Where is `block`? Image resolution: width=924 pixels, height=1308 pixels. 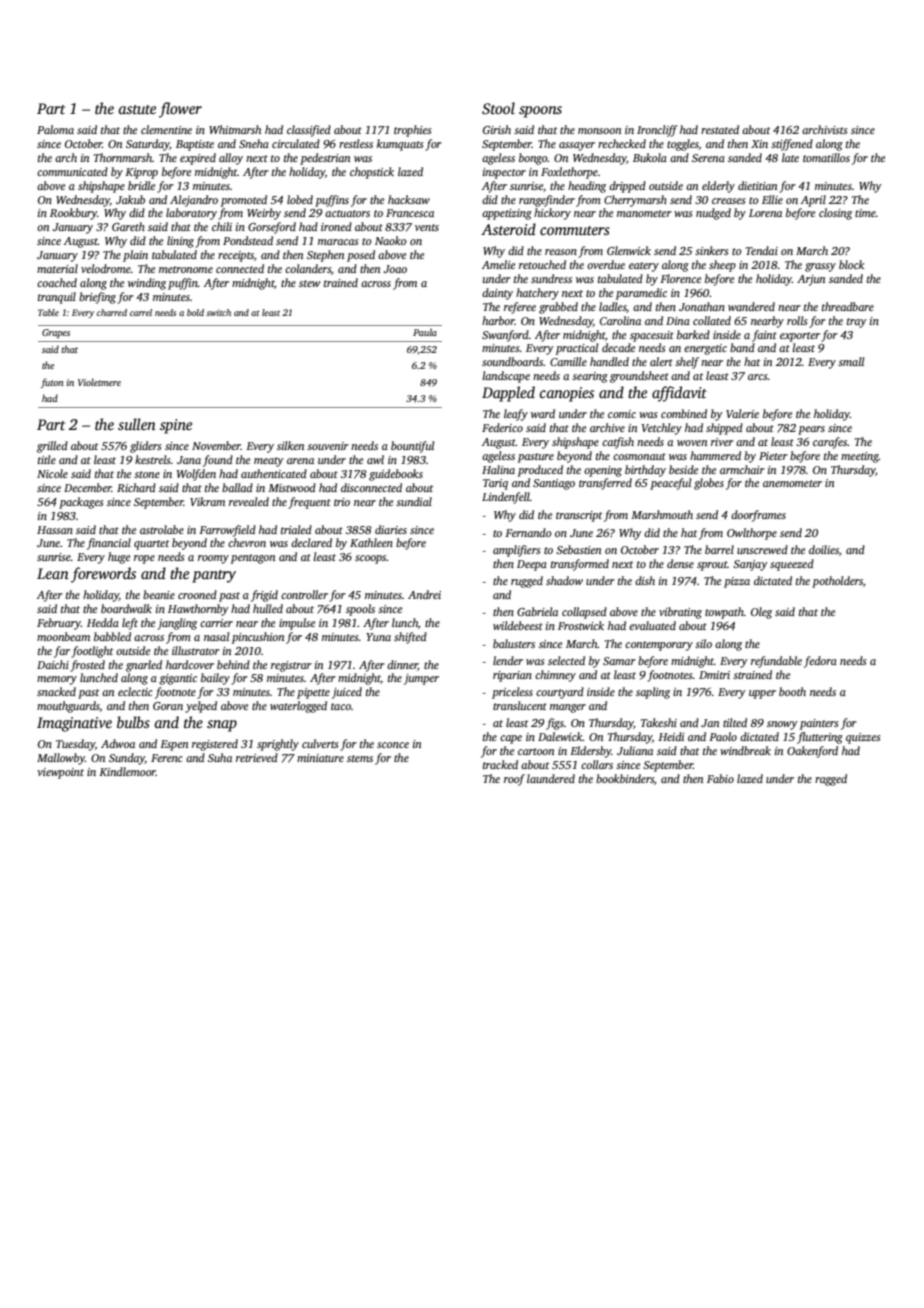
block is located at coordinates (851, 264).
